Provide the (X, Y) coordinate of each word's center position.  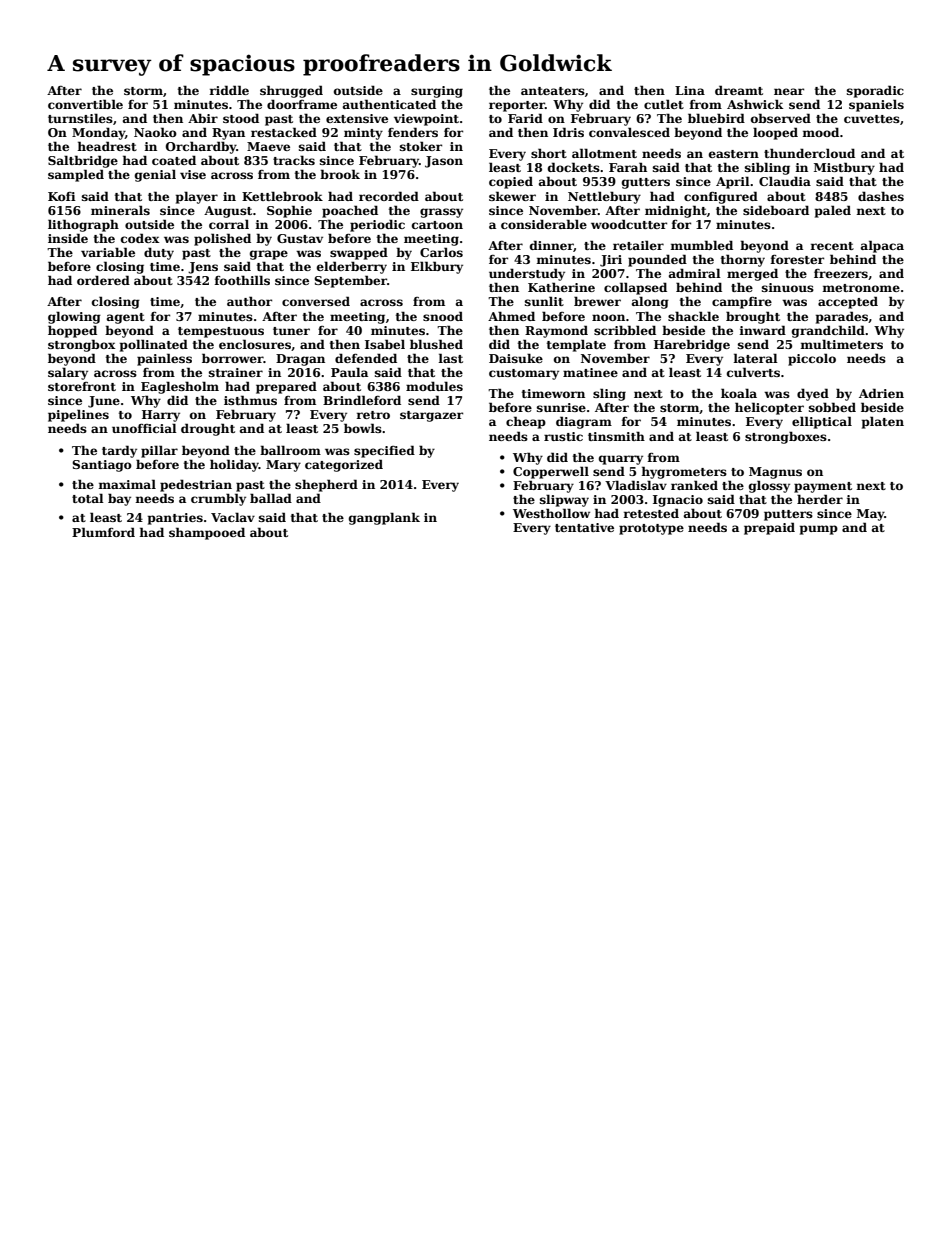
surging (437, 92)
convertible (85, 104)
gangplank (384, 518)
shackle (693, 316)
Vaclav (233, 517)
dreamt (739, 90)
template (576, 345)
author (249, 301)
